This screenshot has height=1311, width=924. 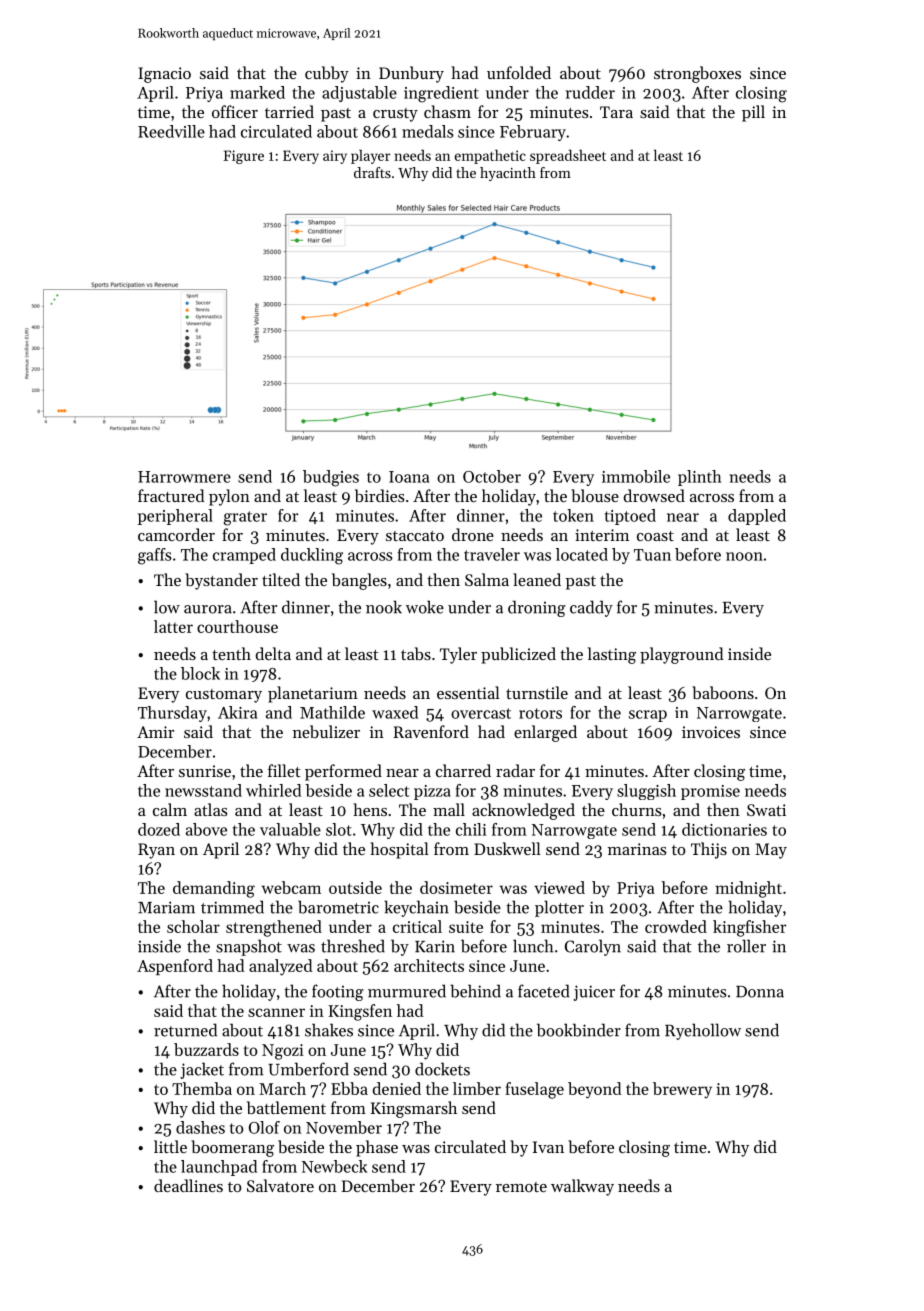 What do you see at coordinates (507, 848) in the screenshot?
I see `Duskwell` at bounding box center [507, 848].
